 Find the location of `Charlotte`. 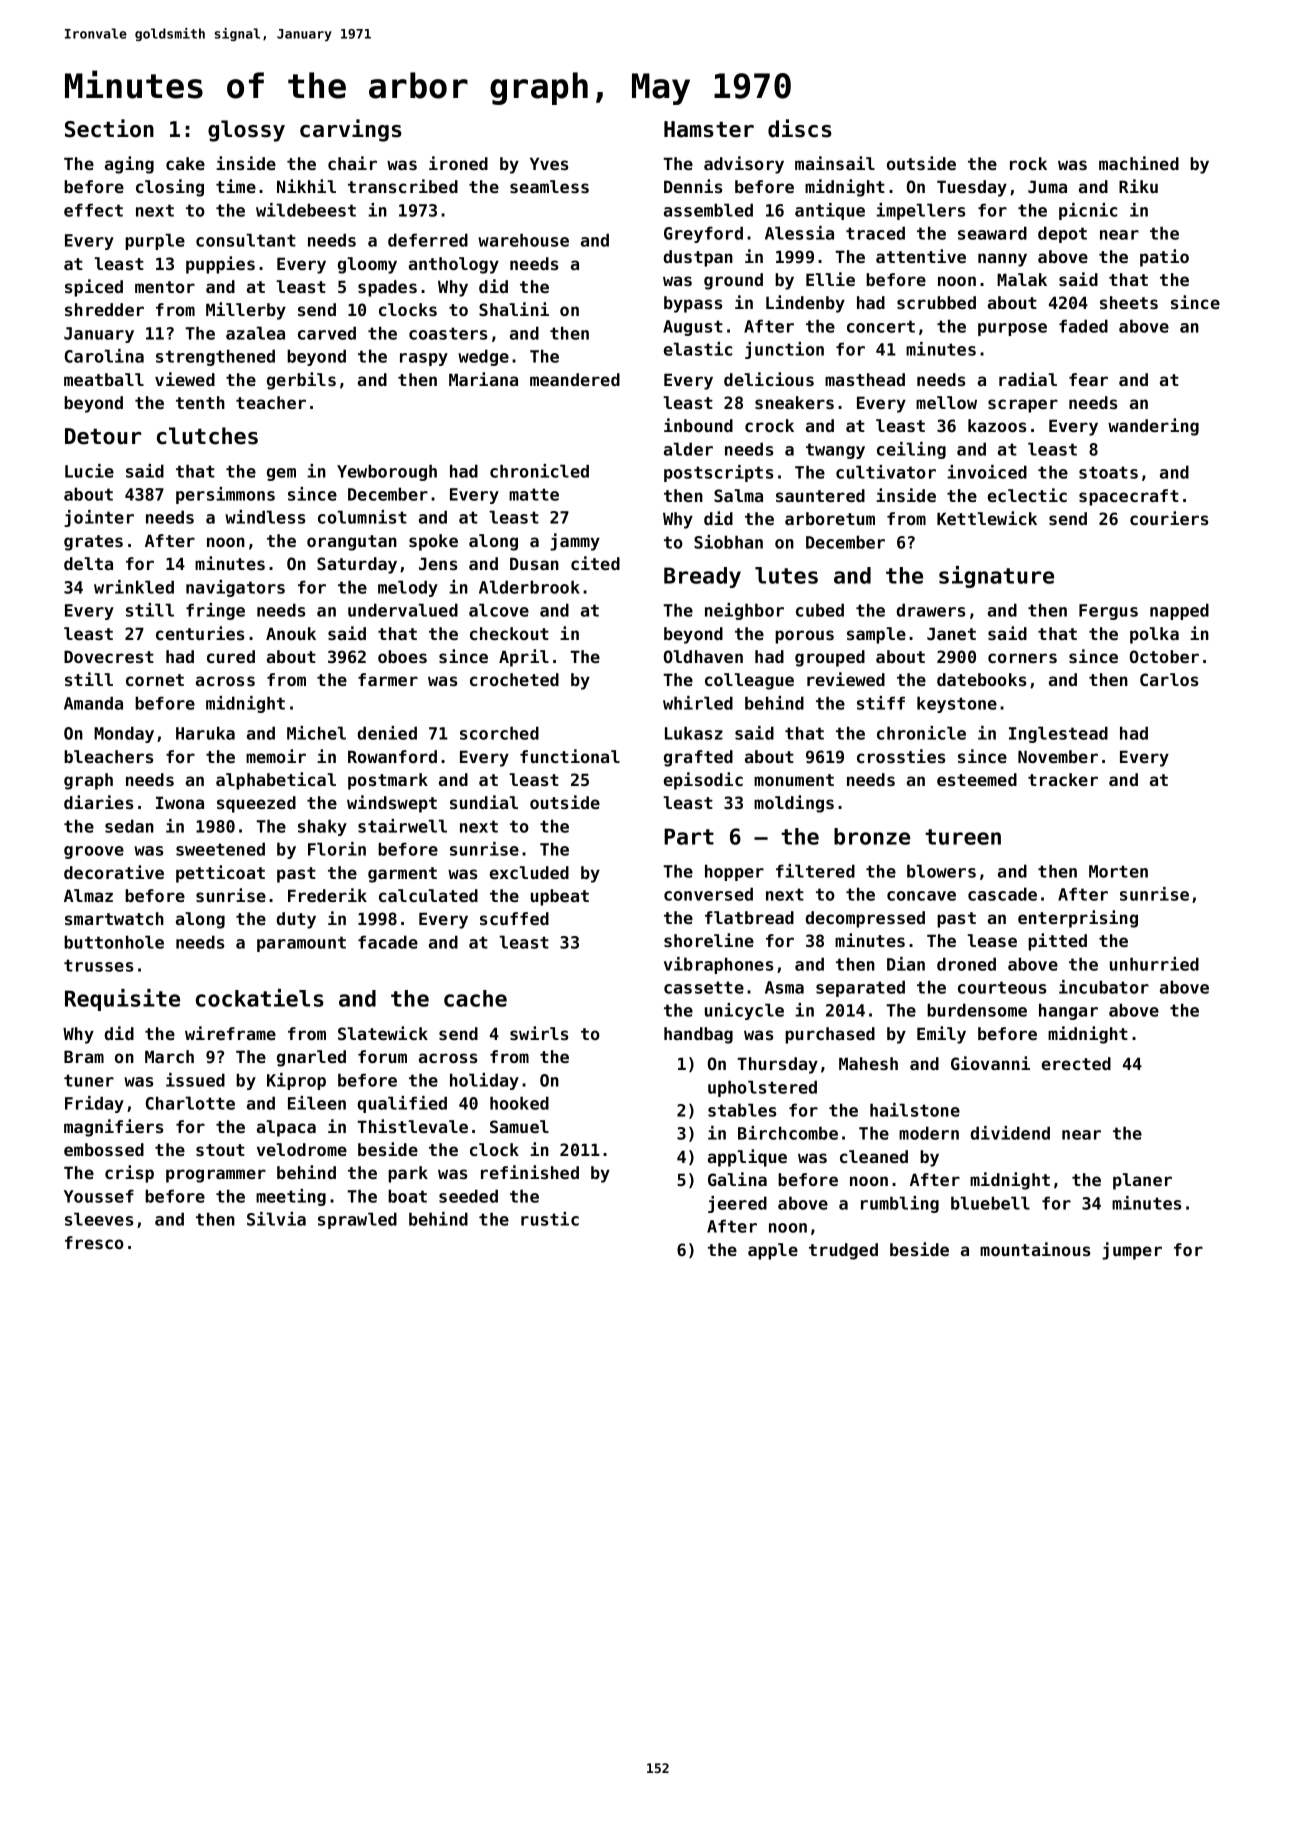

Charlotte is located at coordinates (190, 1103).
